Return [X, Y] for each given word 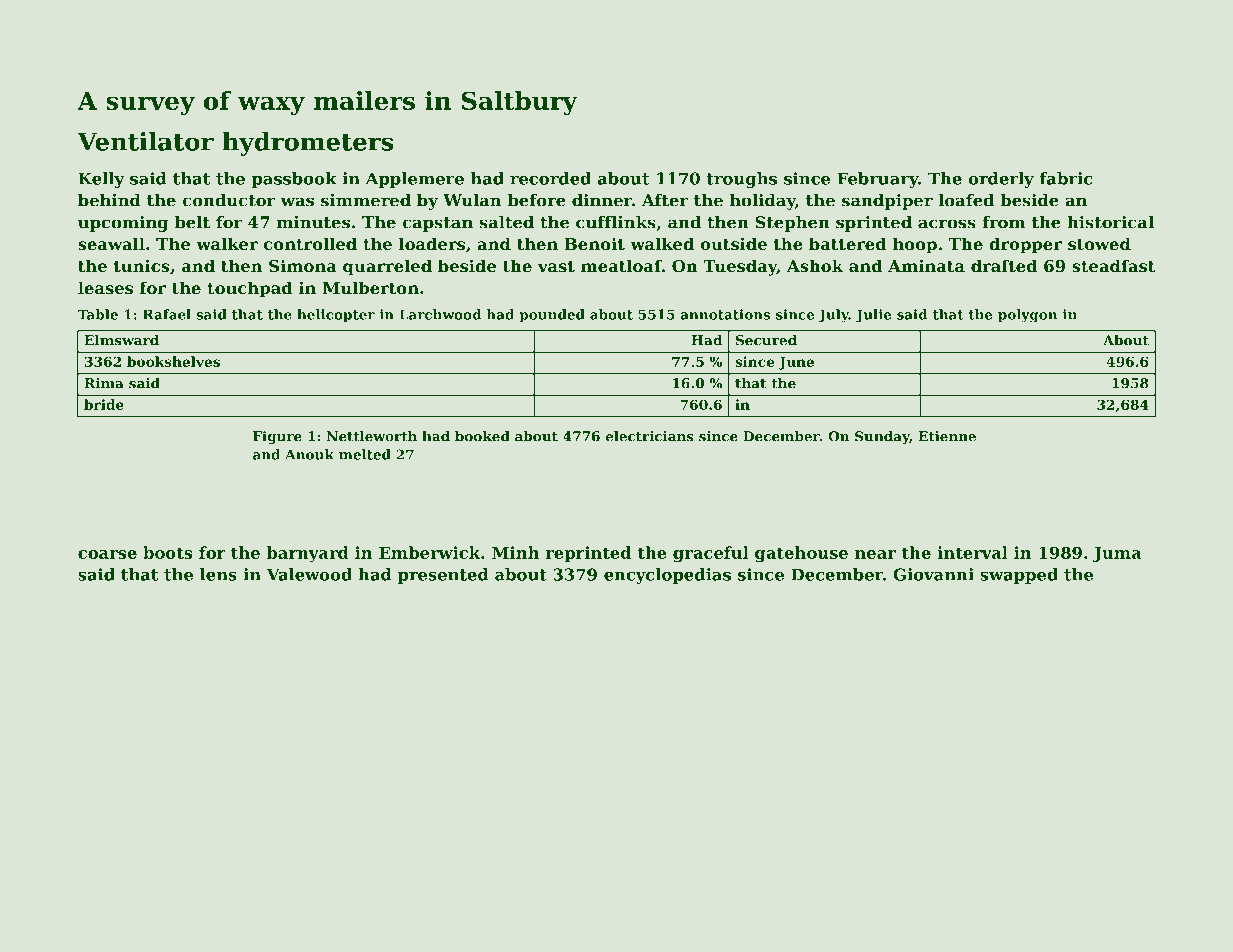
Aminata [926, 265]
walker [227, 243]
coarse [107, 554]
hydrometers [307, 144]
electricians [649, 436]
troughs [741, 180]
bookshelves [173, 361]
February [877, 180]
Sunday [882, 437]
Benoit [595, 243]
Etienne [947, 436]
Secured [766, 340]
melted [365, 454]
